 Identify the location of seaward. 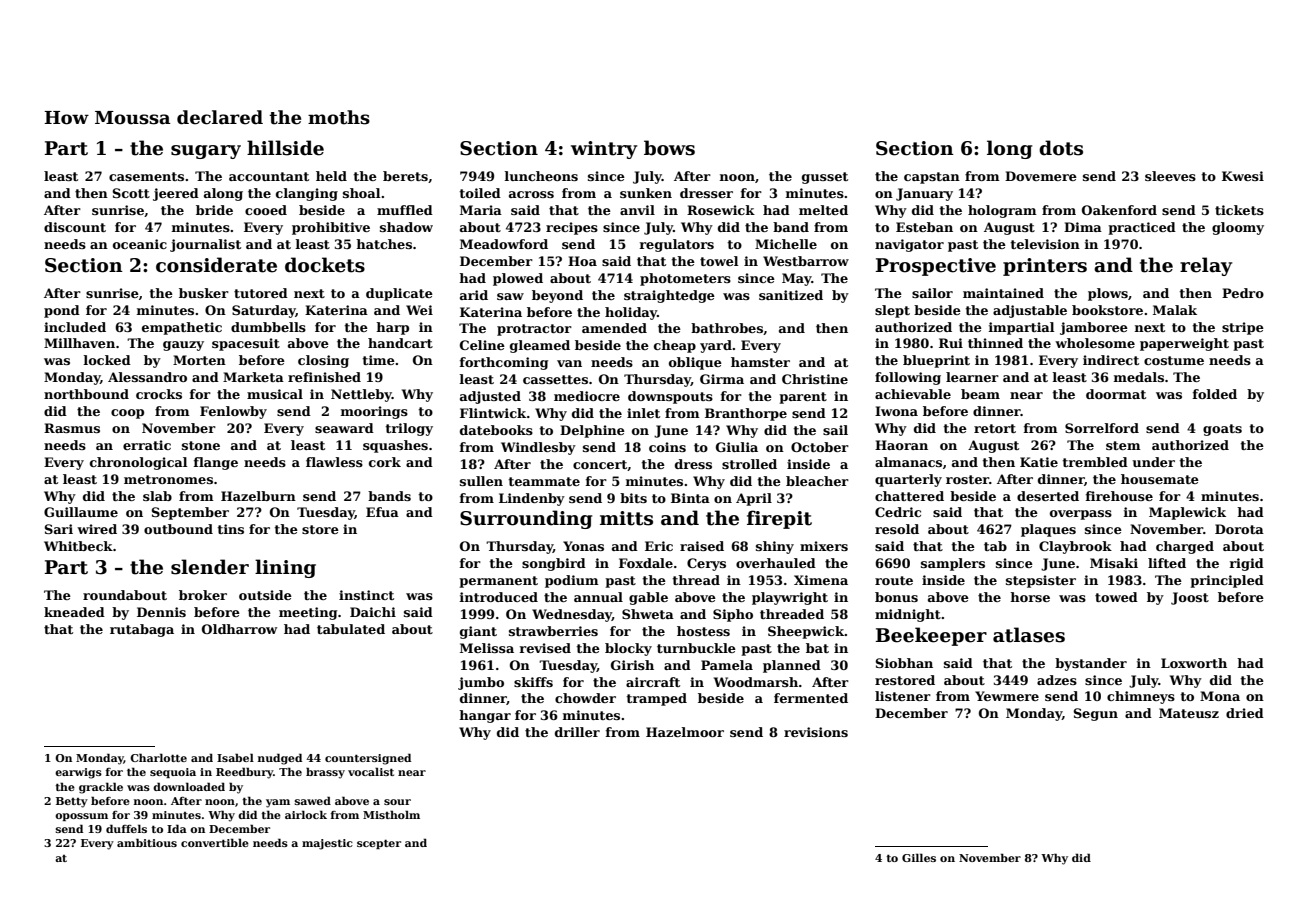
(344, 428).
